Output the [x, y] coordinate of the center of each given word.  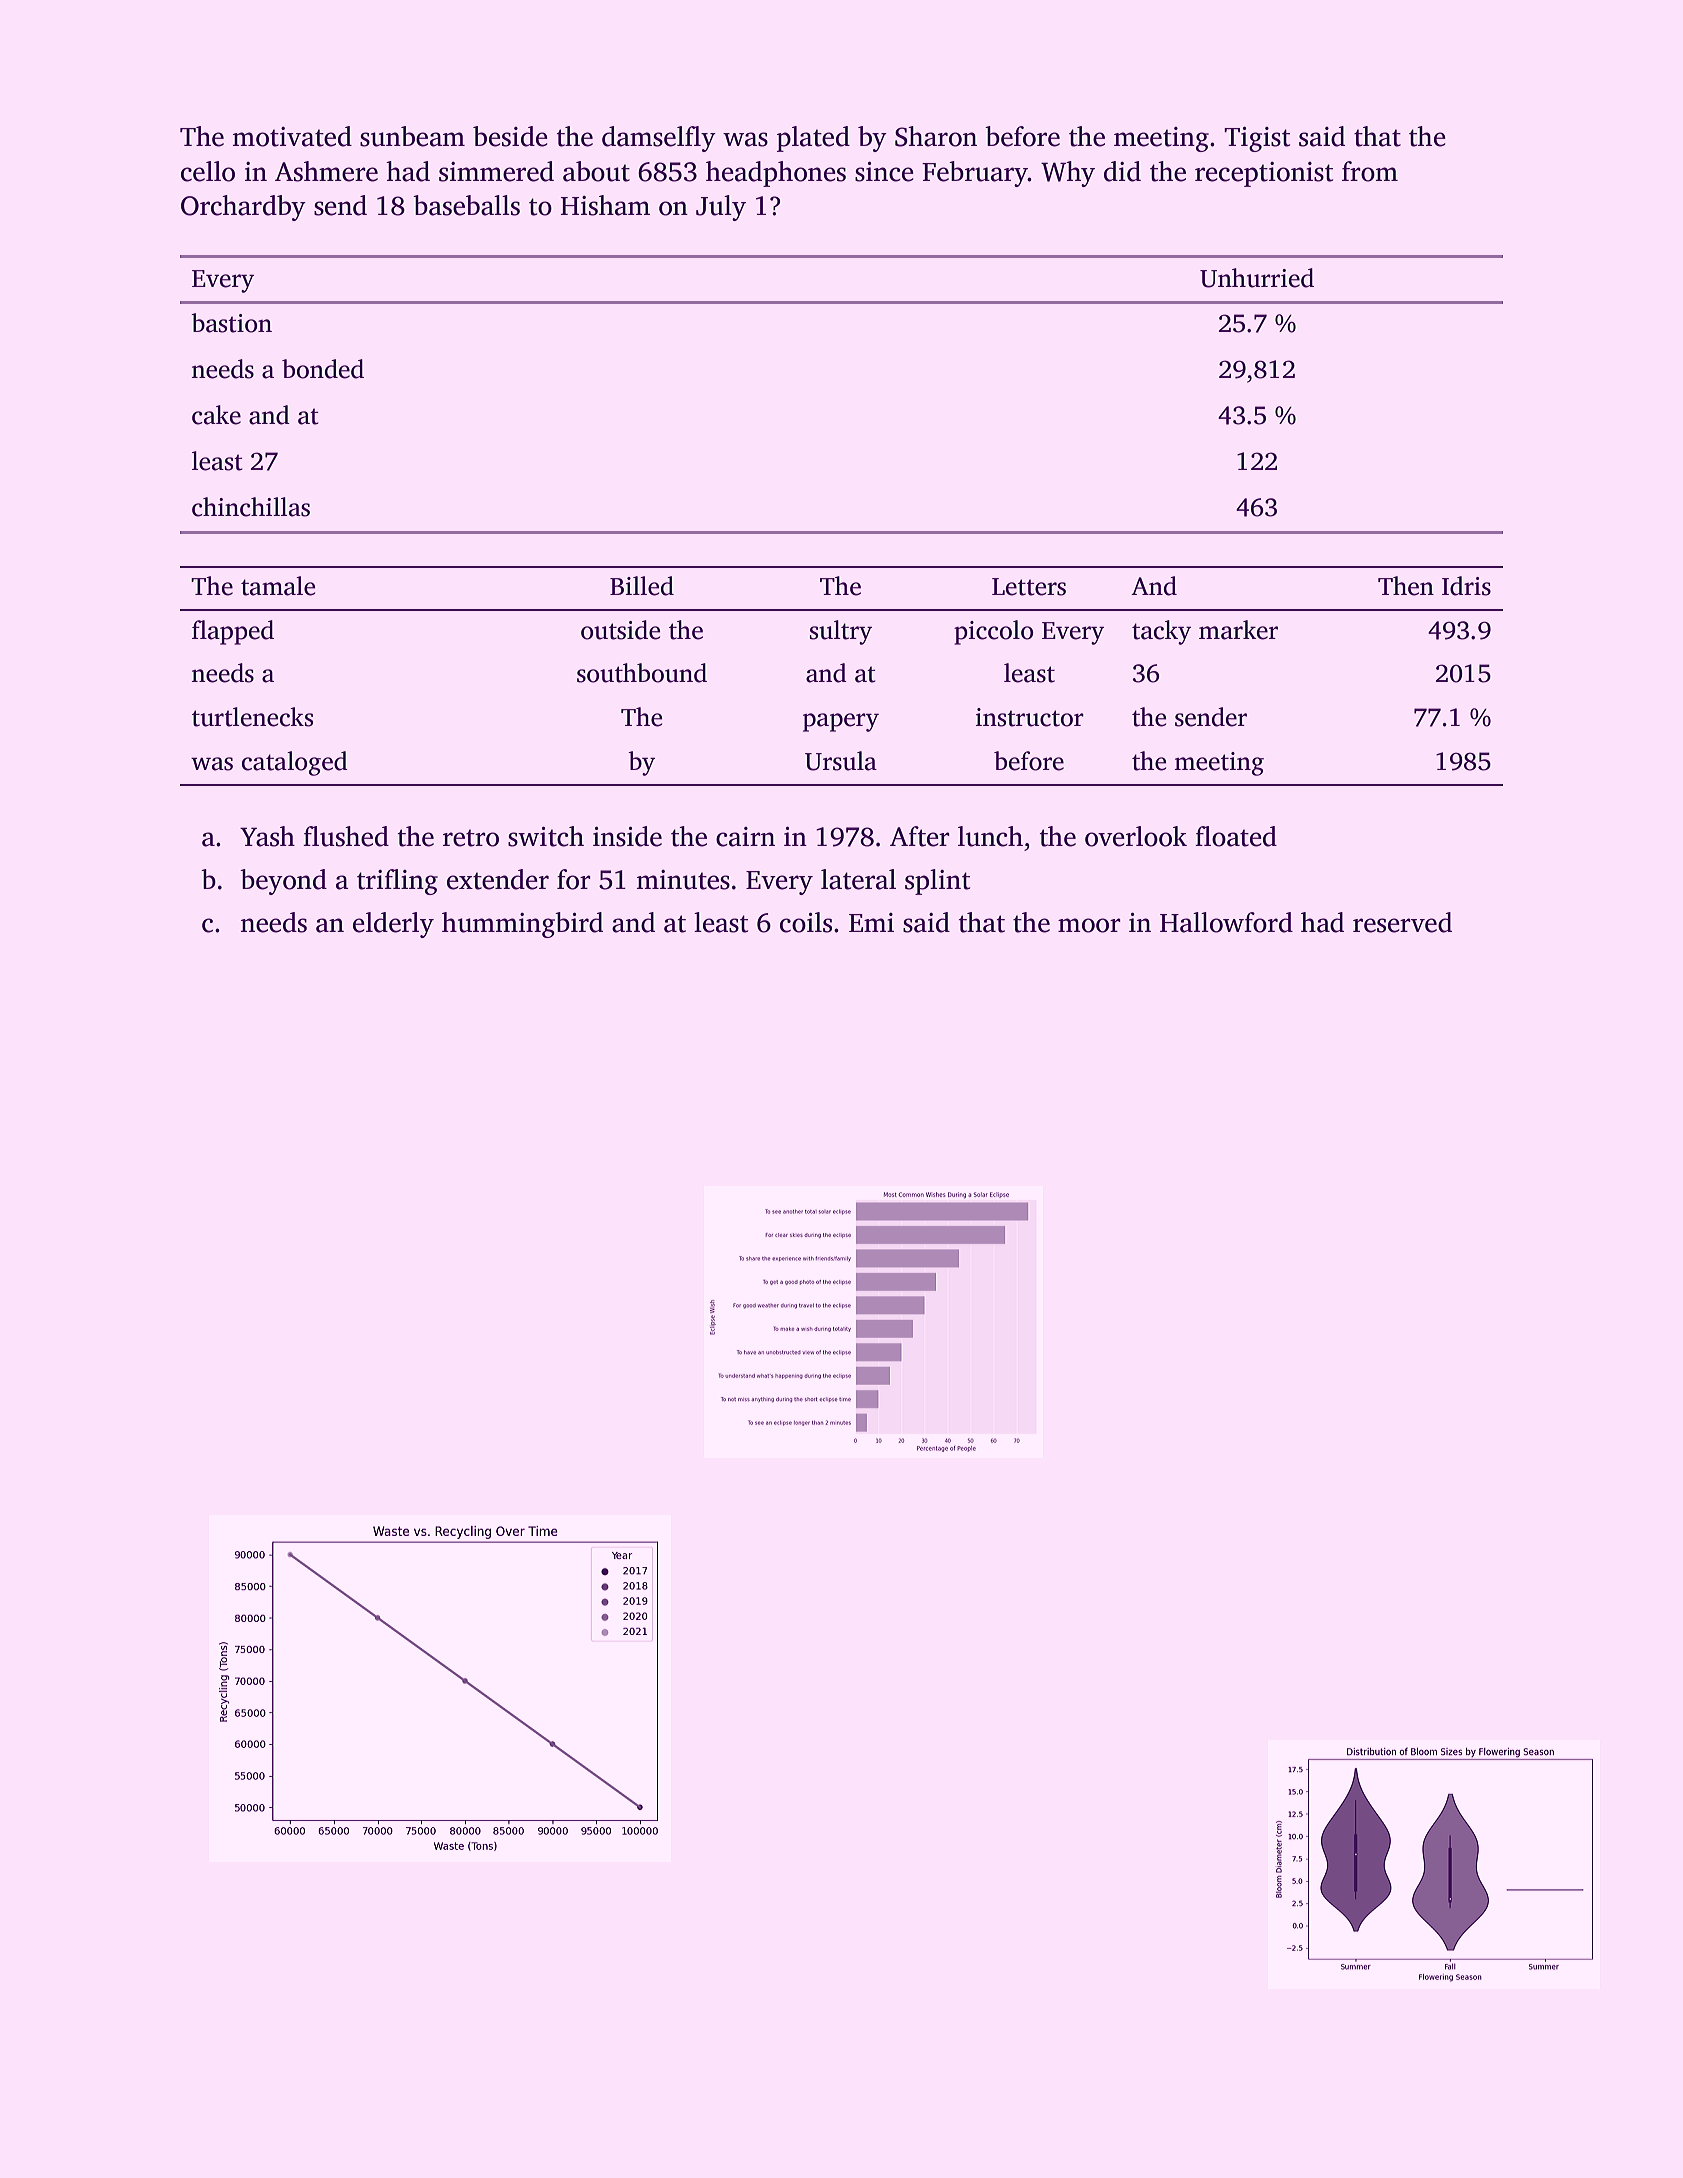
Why [1068, 174]
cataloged [295, 763]
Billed [642, 586]
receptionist [1264, 174]
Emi [871, 922]
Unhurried [1257, 278]
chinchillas [251, 507]
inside [627, 836]
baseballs [466, 205]
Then [1406, 586]
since [884, 172]
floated [1236, 836]
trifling [397, 882]
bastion [231, 323]
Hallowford [1226, 922]
